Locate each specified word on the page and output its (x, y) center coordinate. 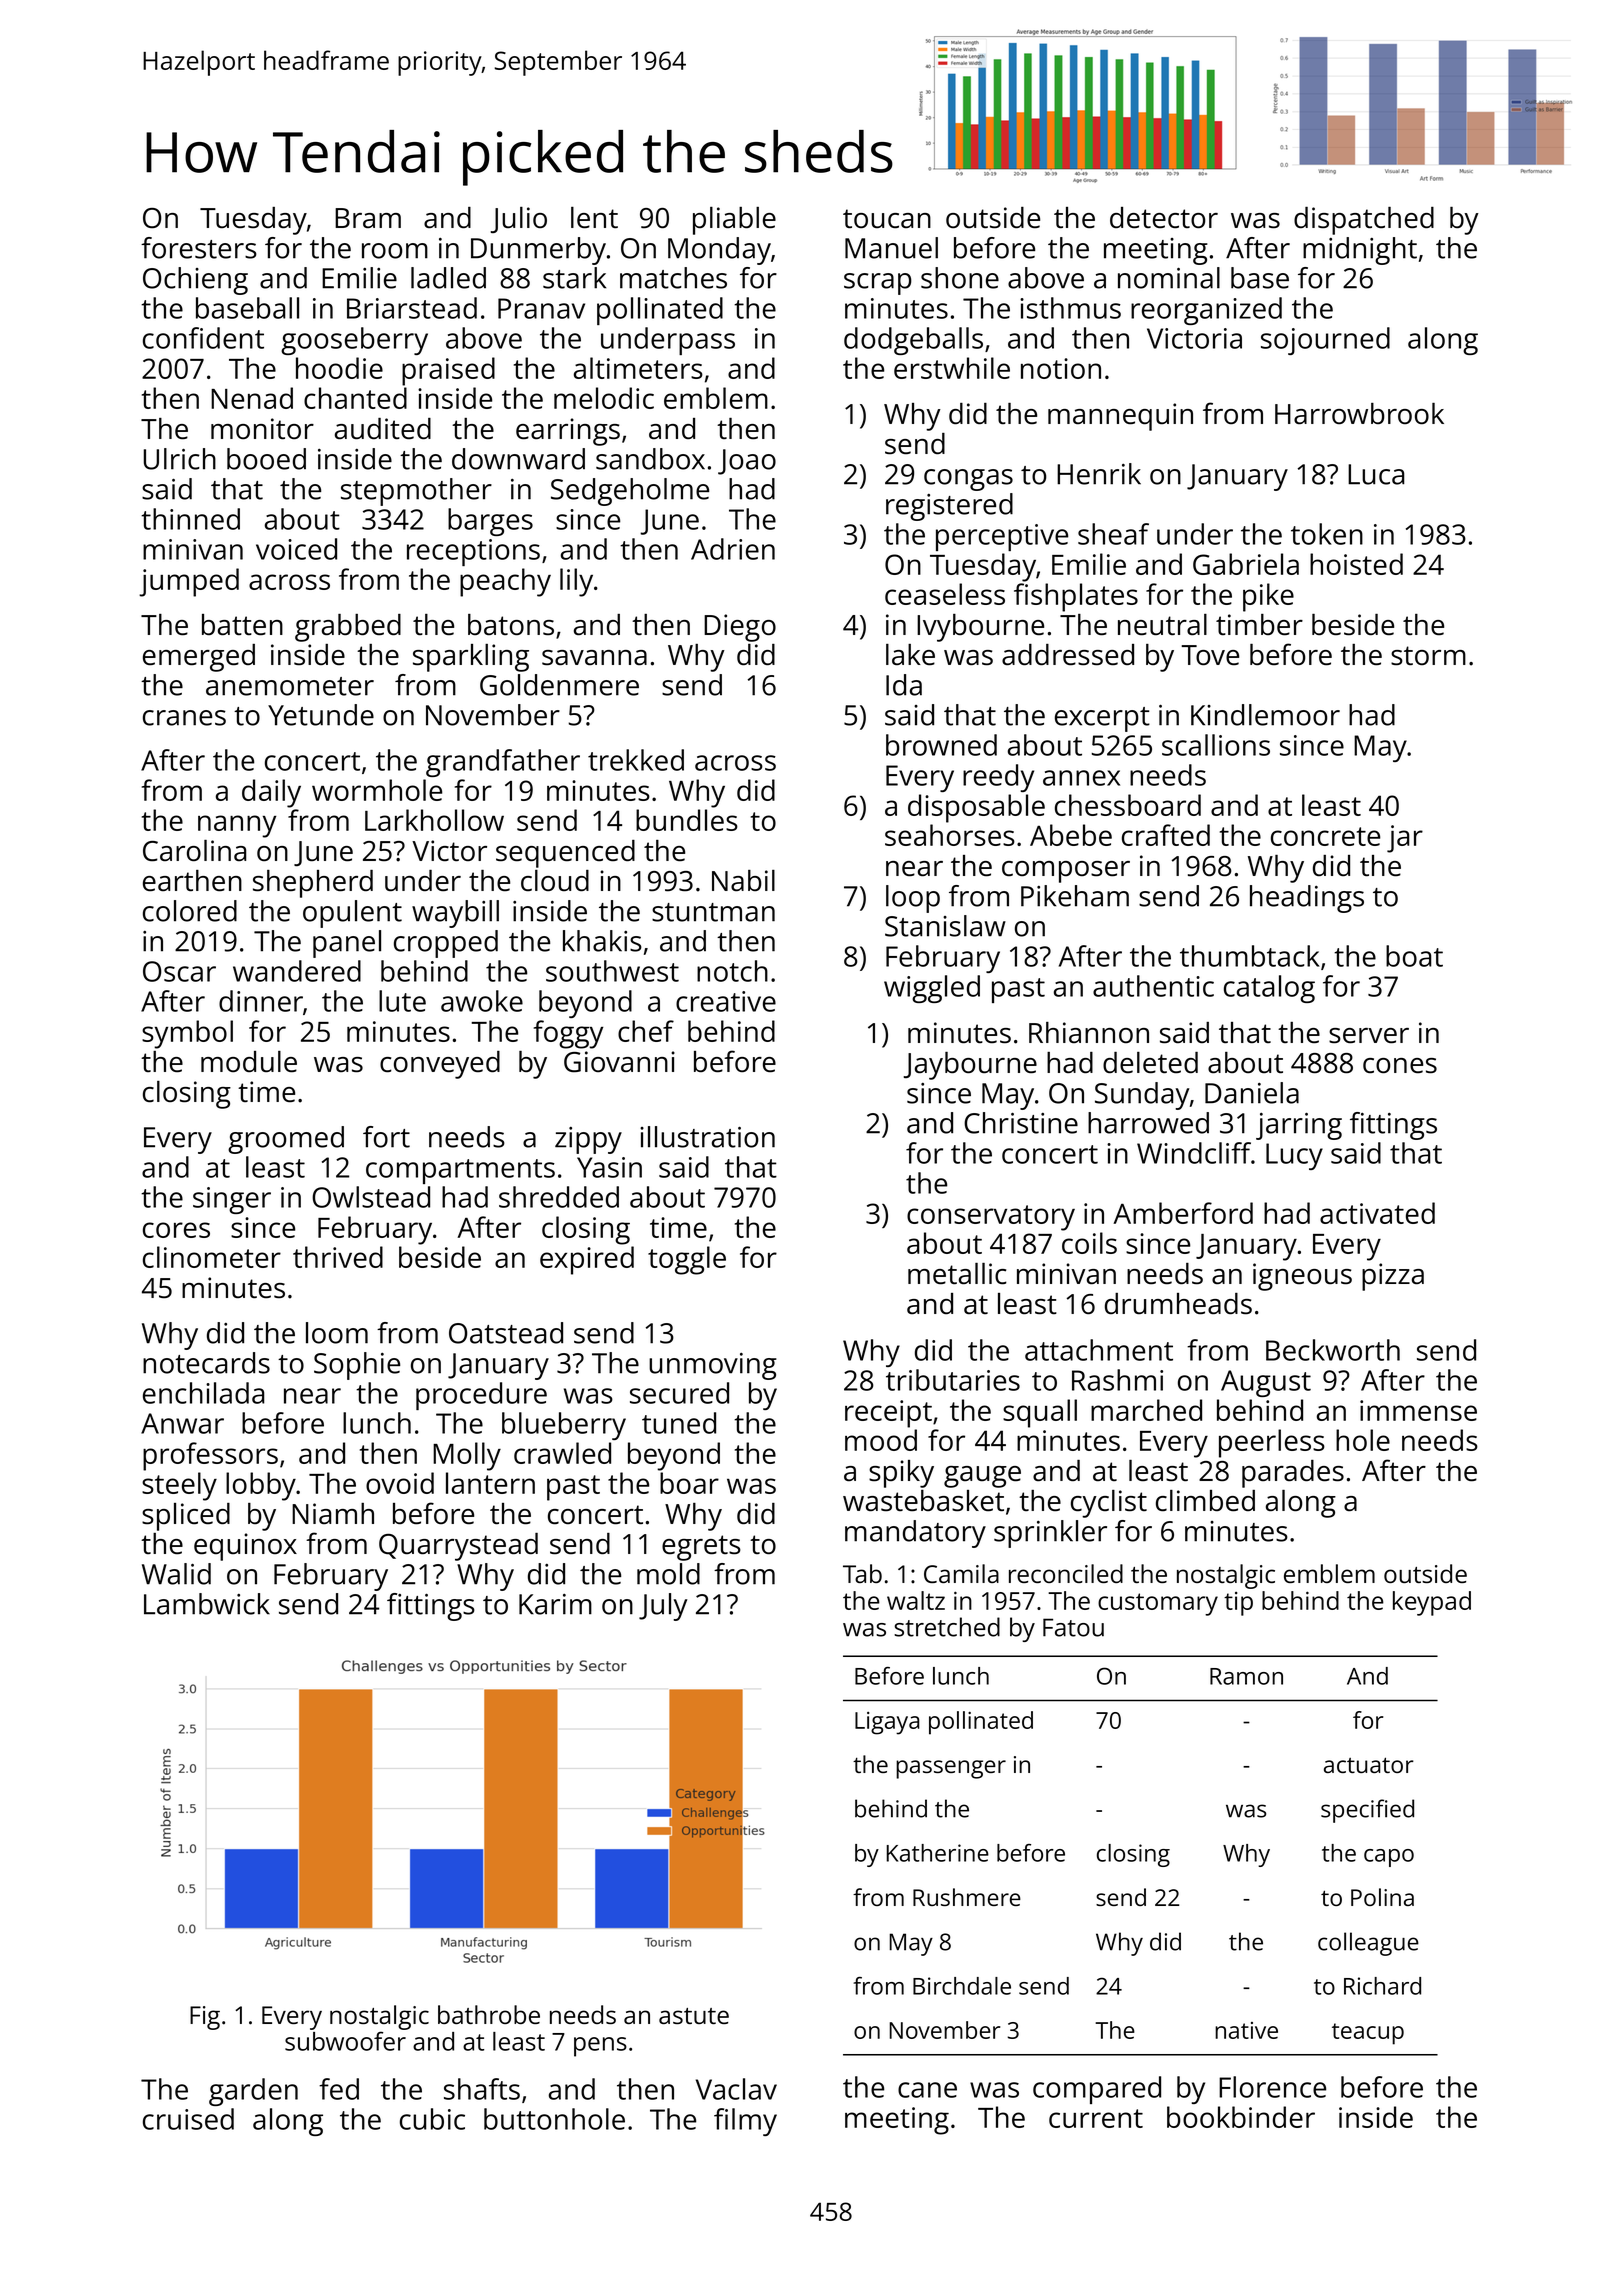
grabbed (348, 628)
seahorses (950, 835)
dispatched (1364, 221)
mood (881, 1440)
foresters (199, 248)
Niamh (333, 1514)
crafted (1166, 835)
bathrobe (489, 2014)
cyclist (1109, 1504)
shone (960, 278)
